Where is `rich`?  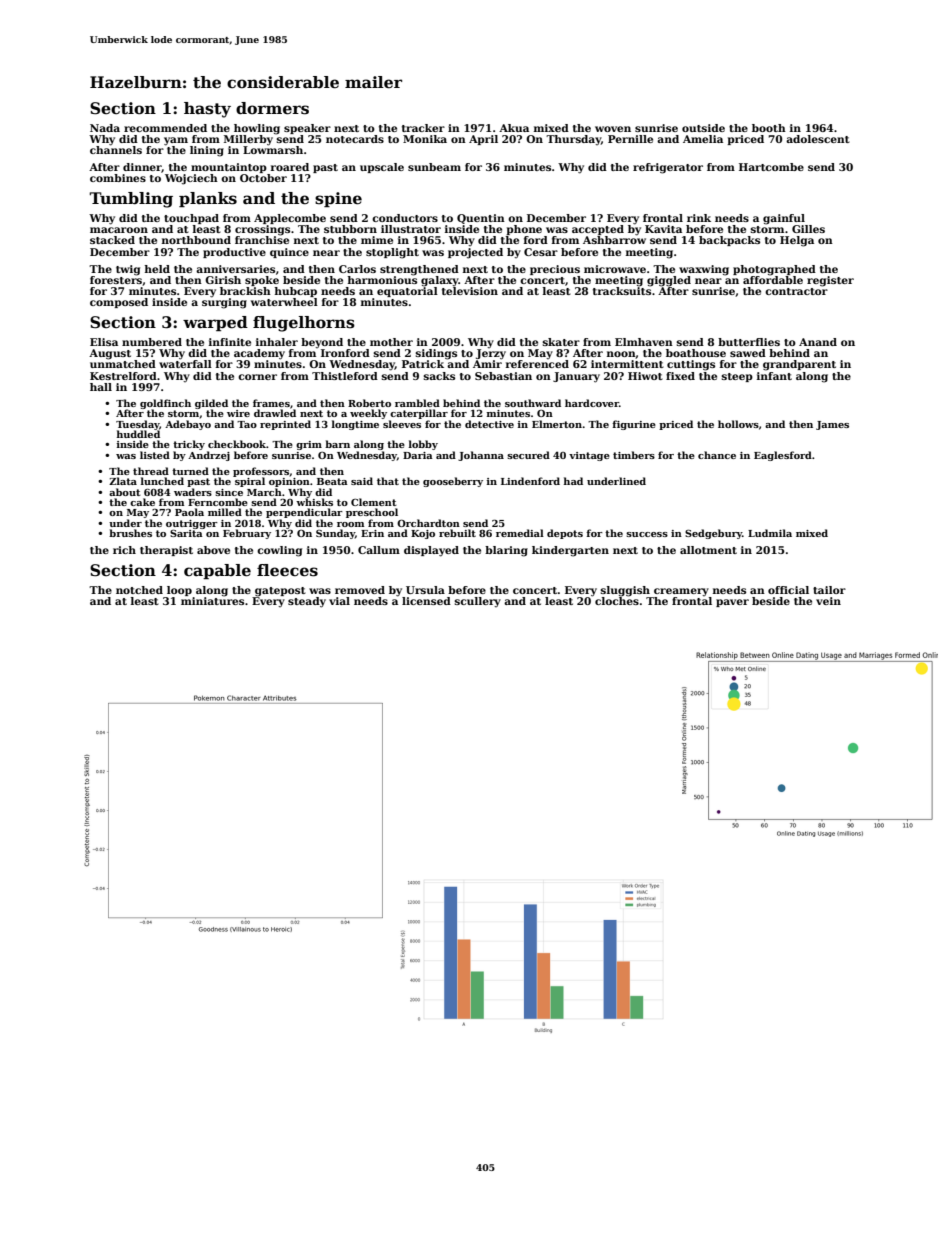
rich is located at coordinates (124, 550).
